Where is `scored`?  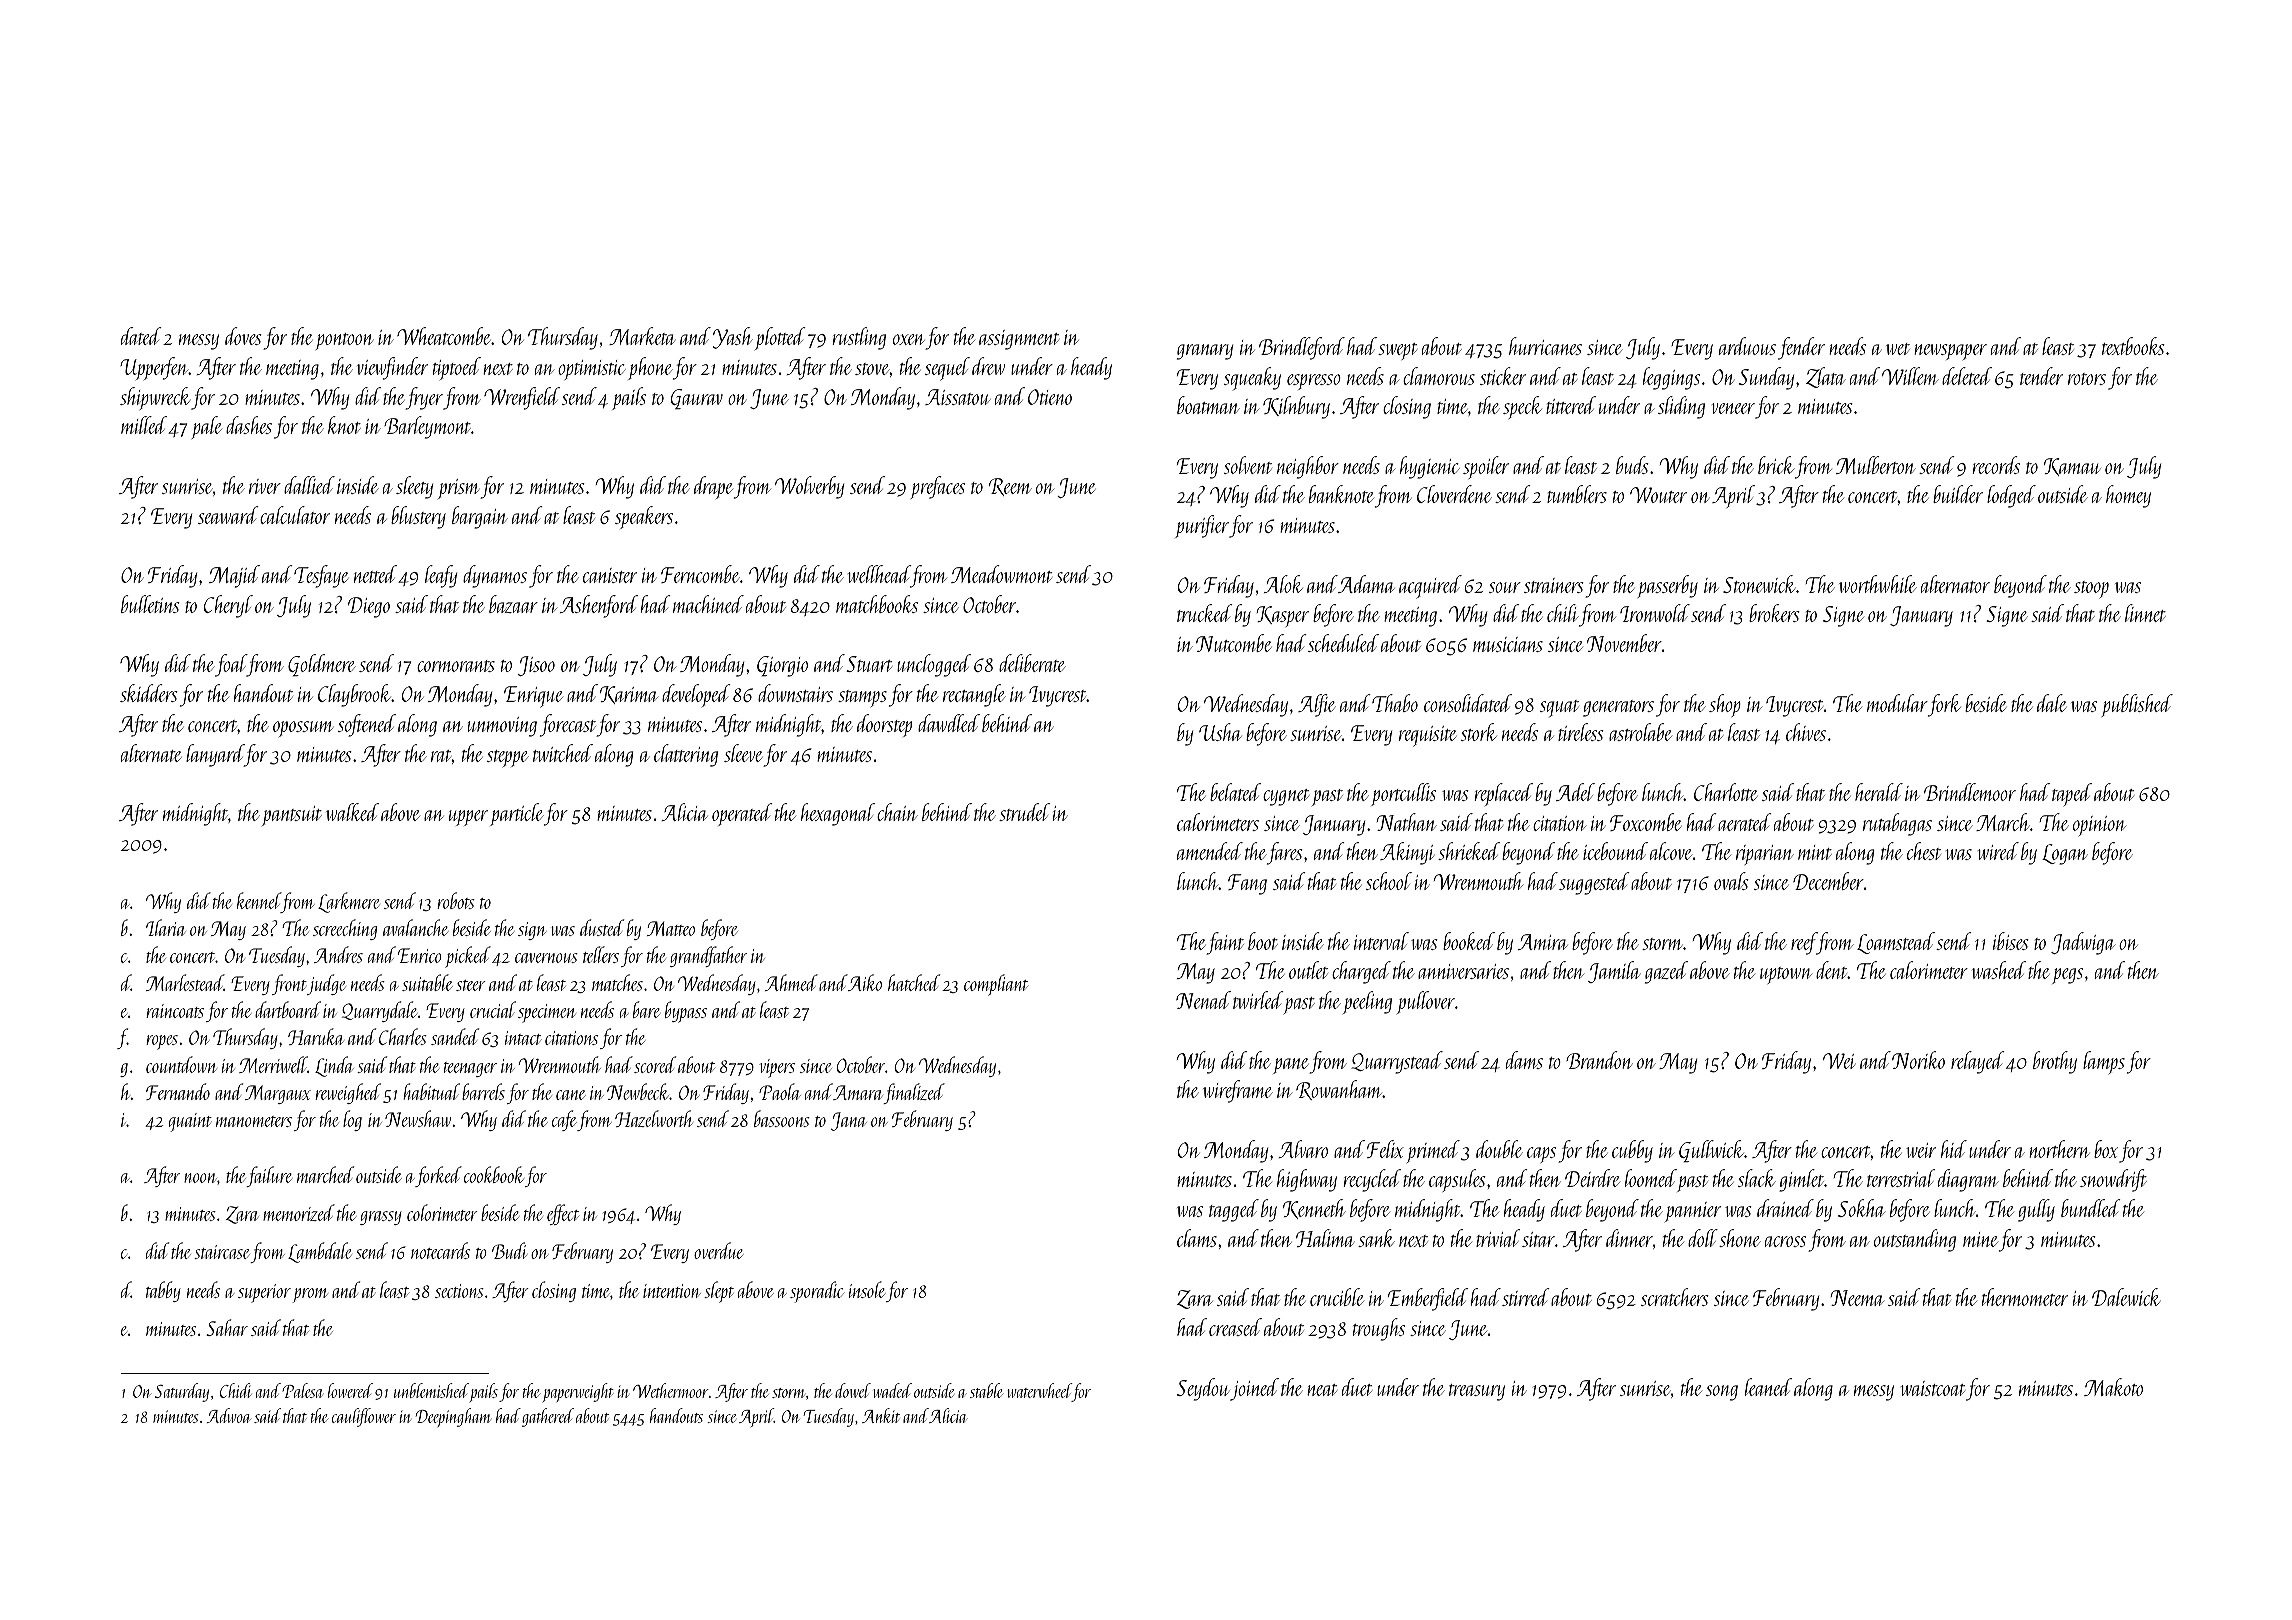
scored is located at coordinates (655, 1064).
